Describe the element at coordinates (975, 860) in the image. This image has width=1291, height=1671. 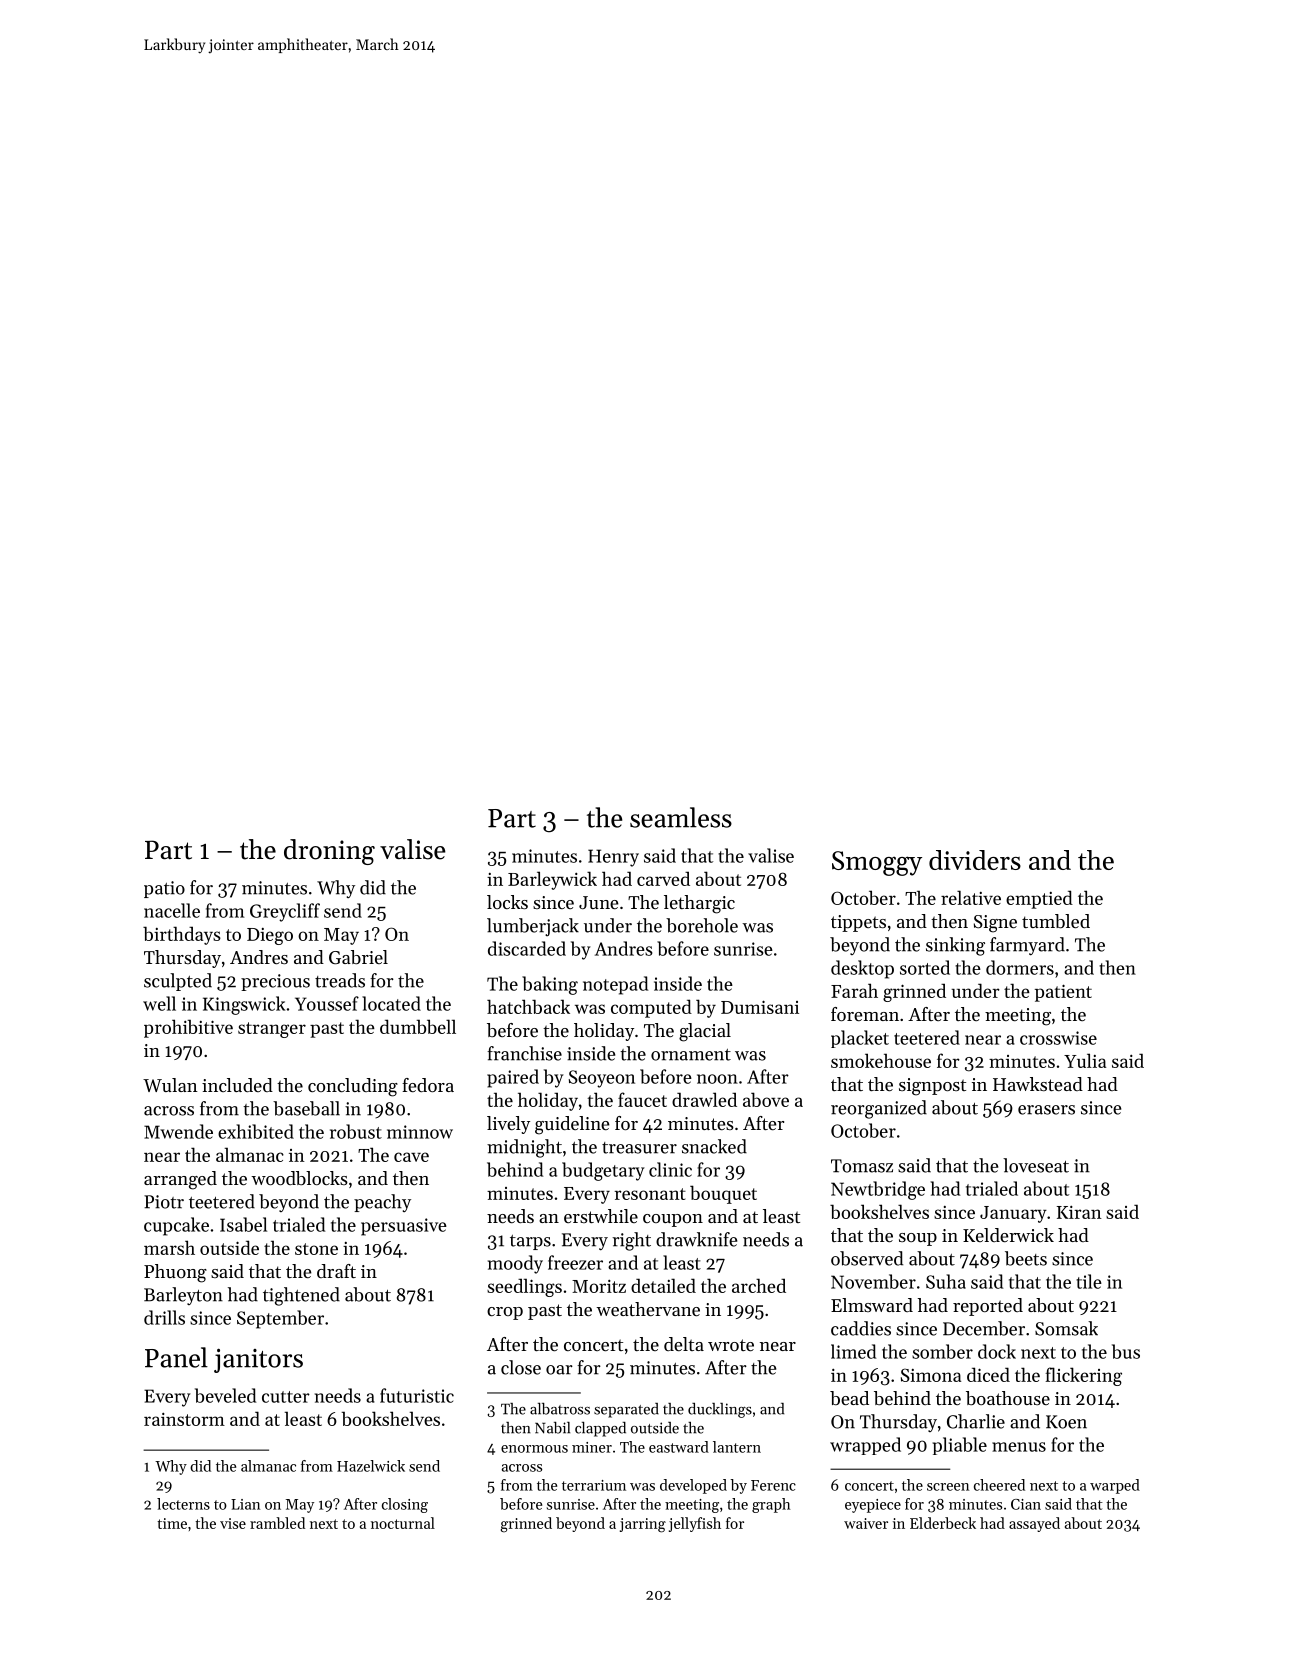
I see `dividers` at that location.
